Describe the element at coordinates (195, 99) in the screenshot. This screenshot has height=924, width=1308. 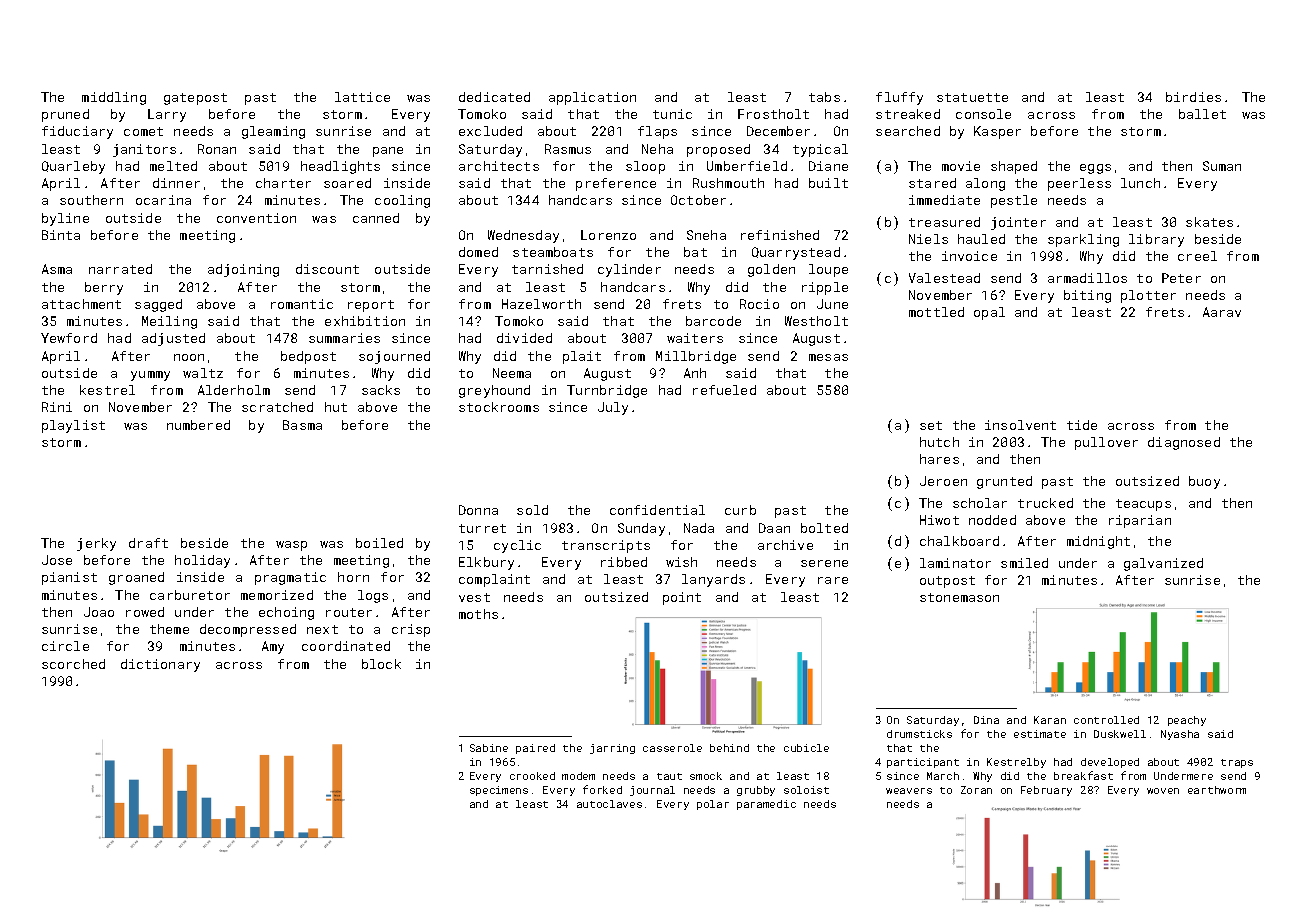
I see `gatepost` at that location.
